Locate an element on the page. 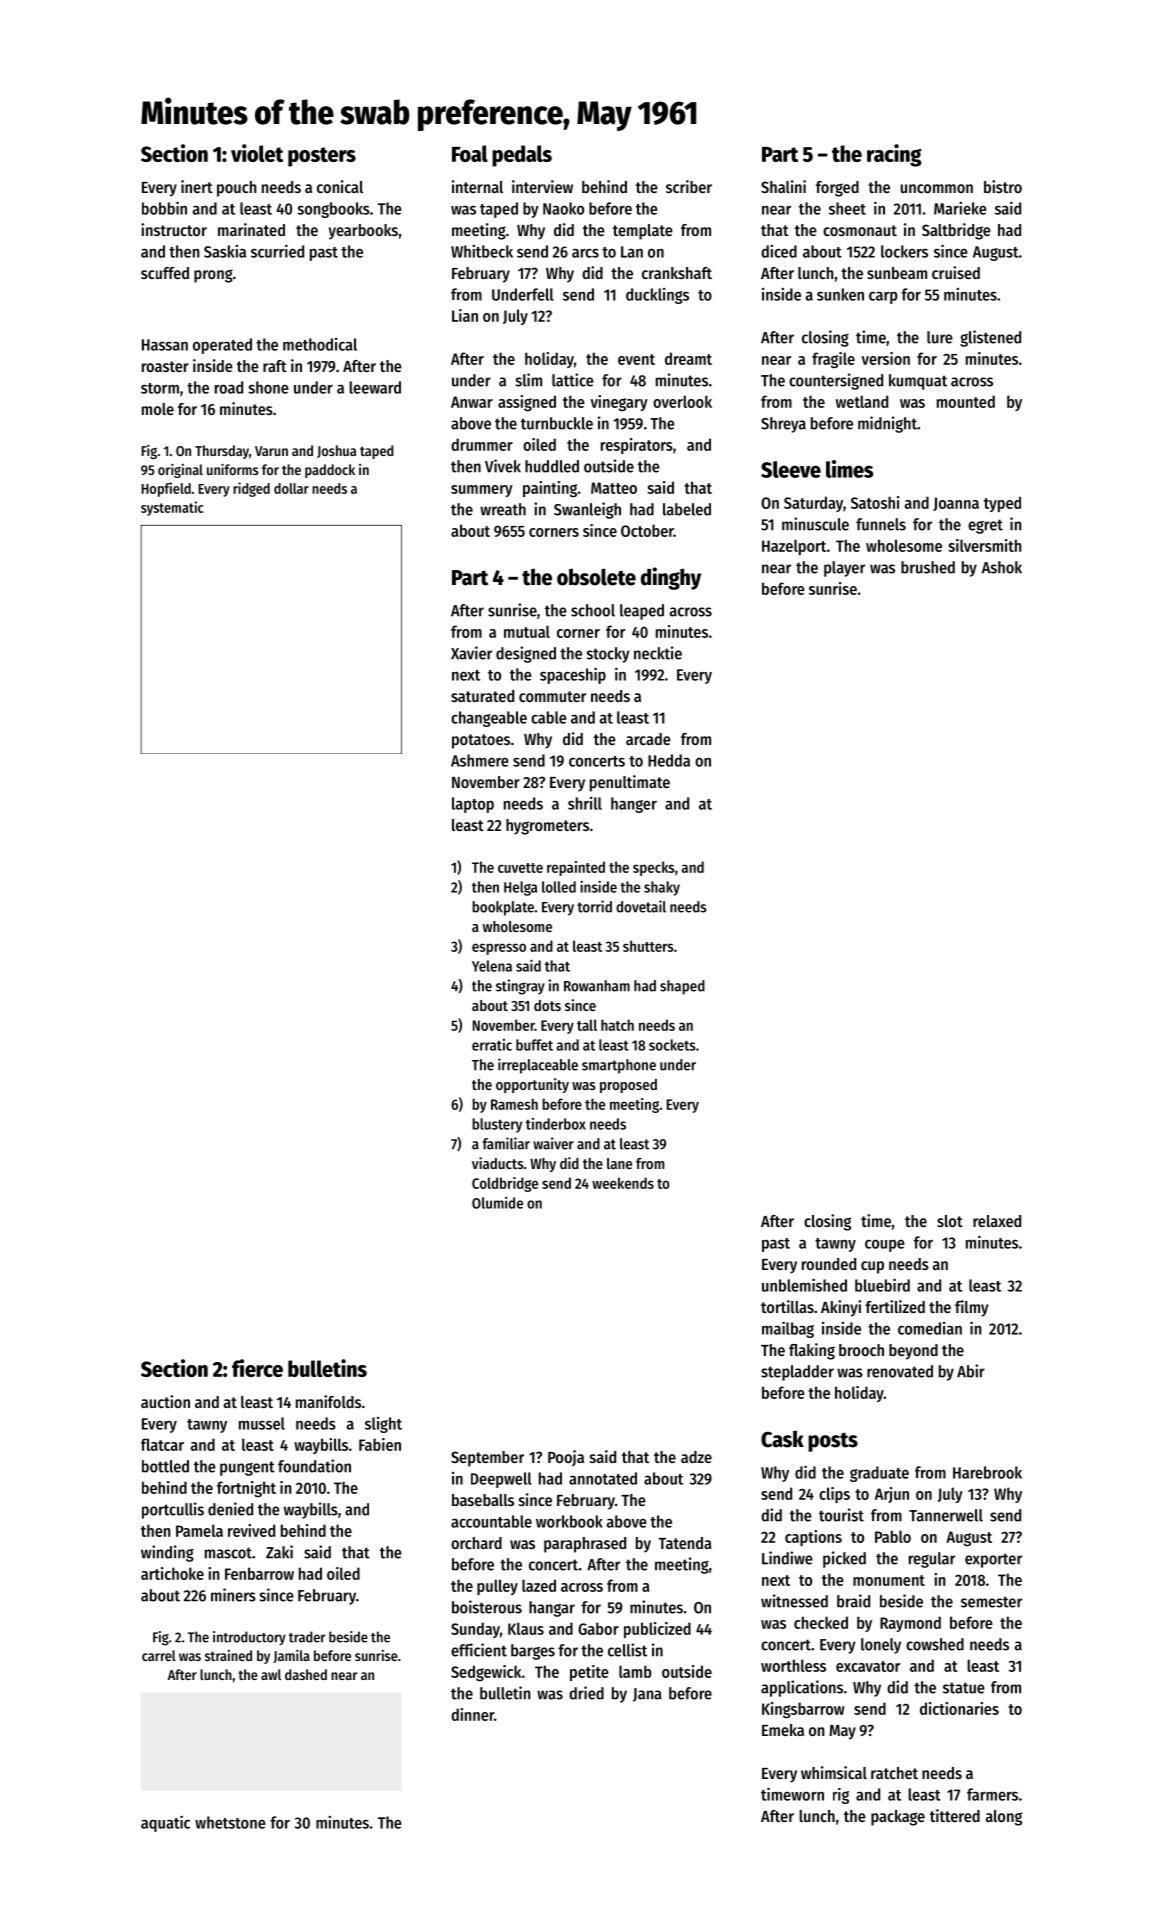 The image size is (1163, 1915). Zaki is located at coordinates (279, 1552).
